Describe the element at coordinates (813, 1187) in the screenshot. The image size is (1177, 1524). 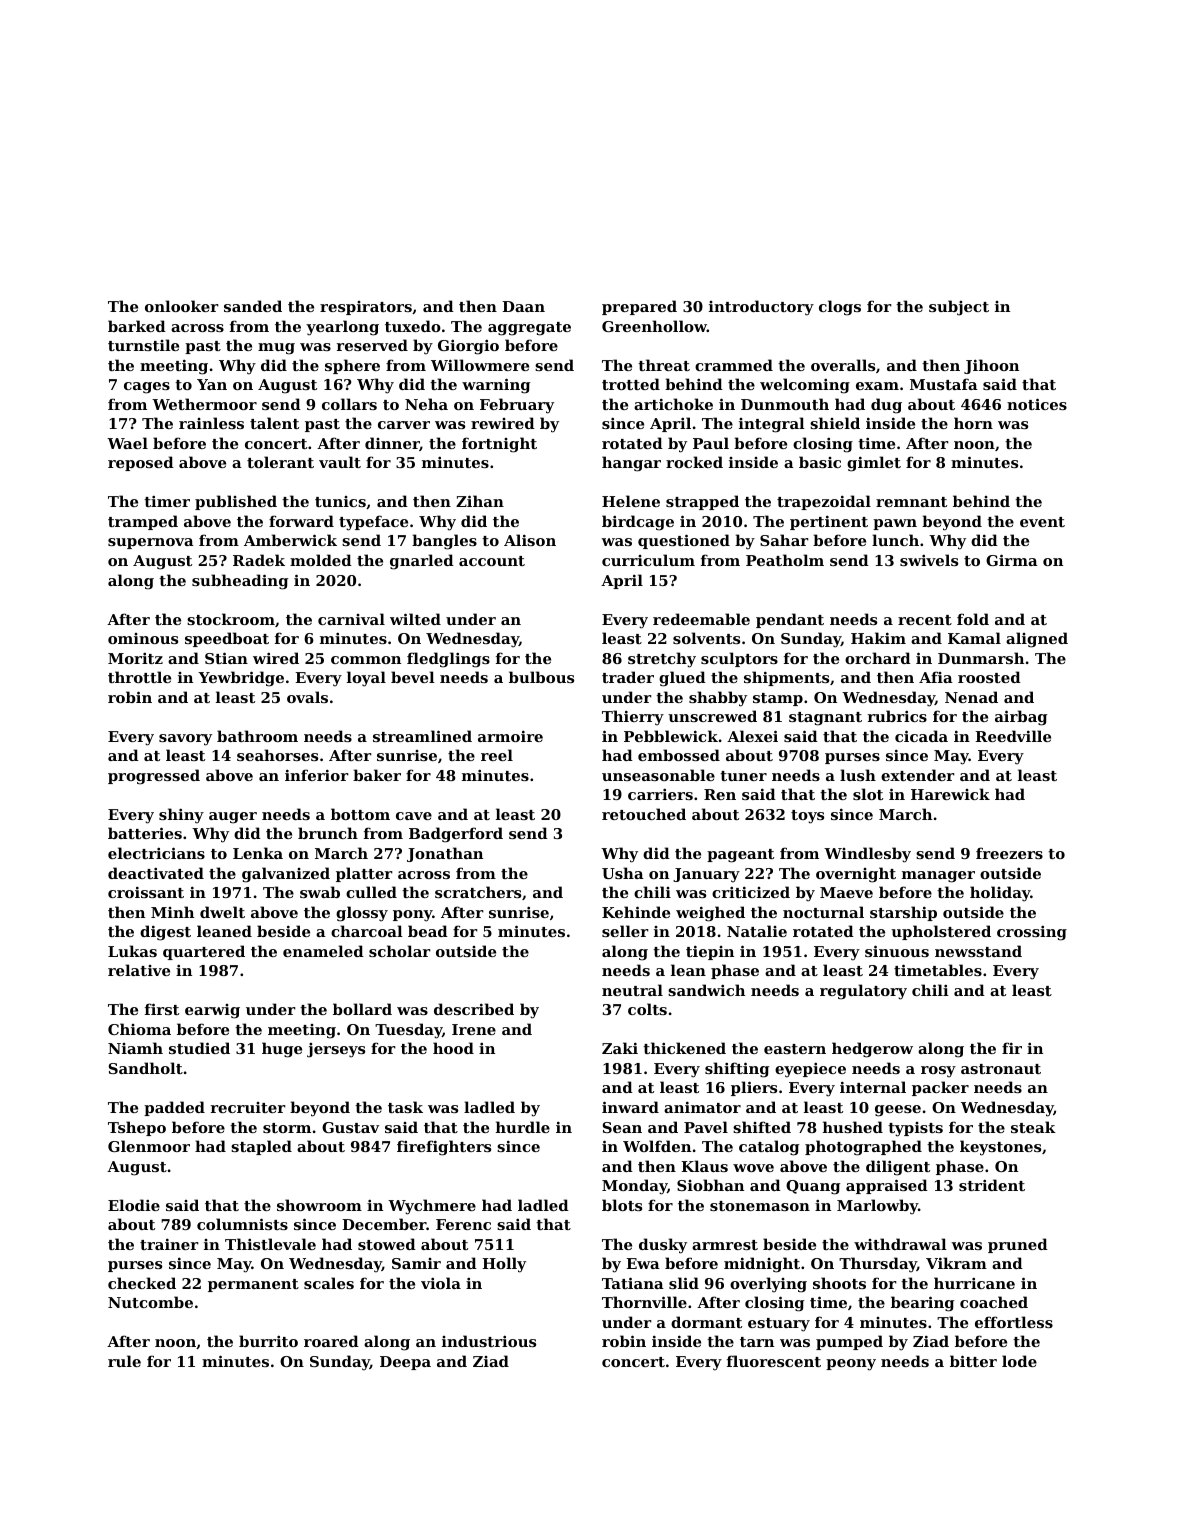
I see `Quang` at that location.
